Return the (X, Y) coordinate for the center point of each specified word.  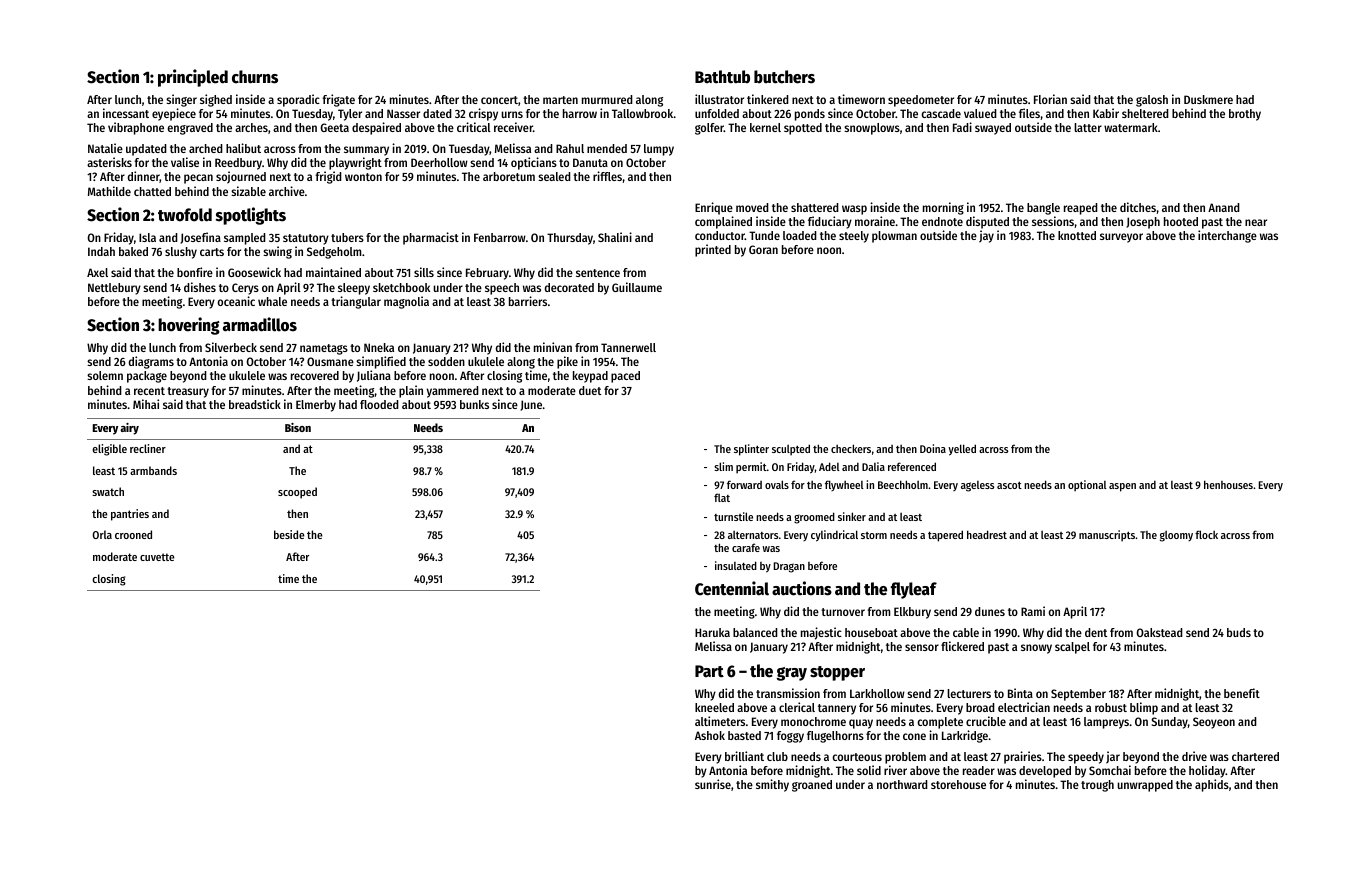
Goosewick (254, 272)
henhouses (1228, 484)
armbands (153, 470)
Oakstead (1160, 632)
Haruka (712, 632)
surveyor (1121, 238)
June (531, 405)
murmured (607, 99)
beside (289, 534)
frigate (338, 100)
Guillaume (637, 287)
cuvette (157, 557)
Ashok (710, 735)
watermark (1131, 127)
